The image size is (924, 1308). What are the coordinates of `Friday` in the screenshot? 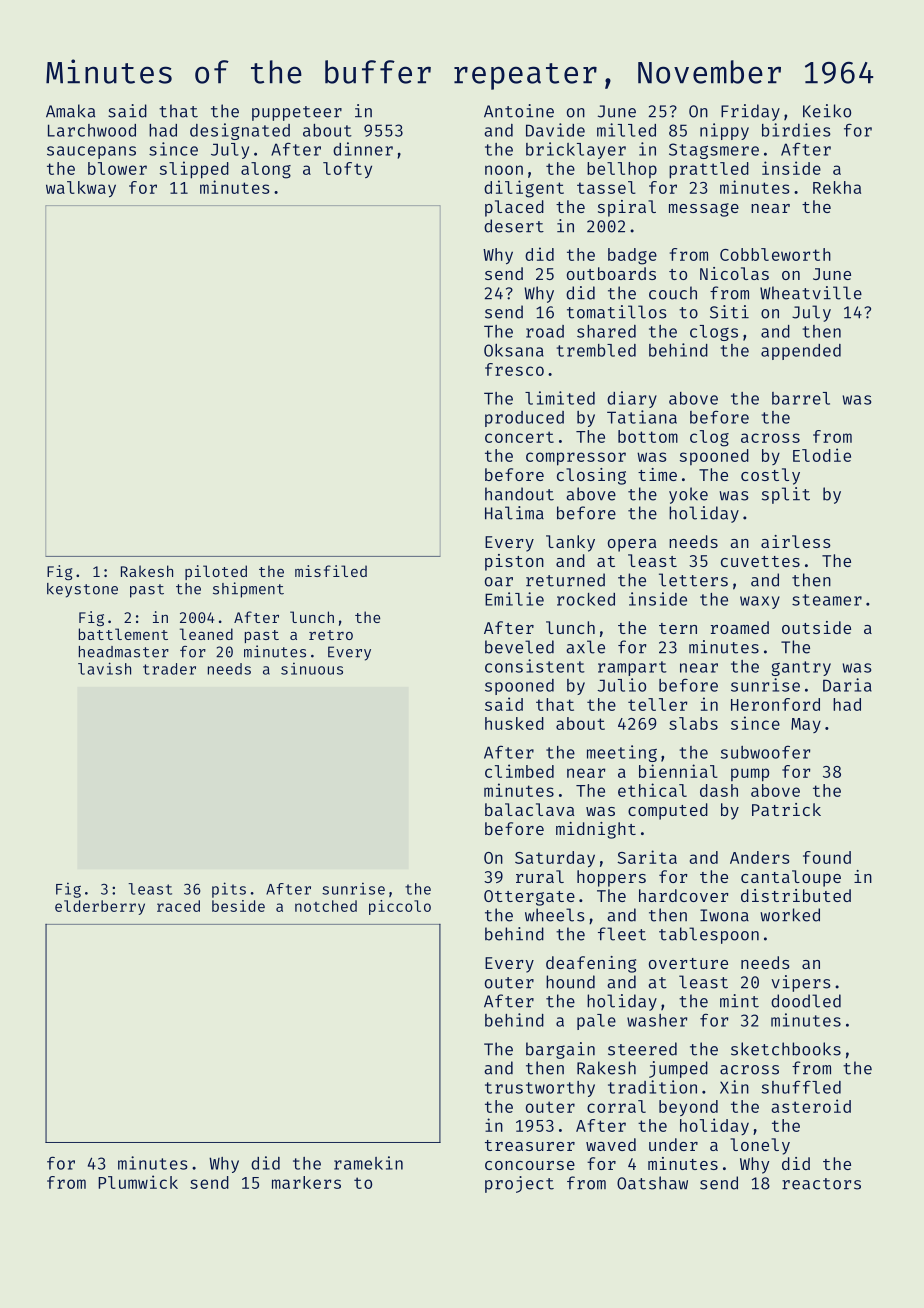 It's located at (750, 112).
